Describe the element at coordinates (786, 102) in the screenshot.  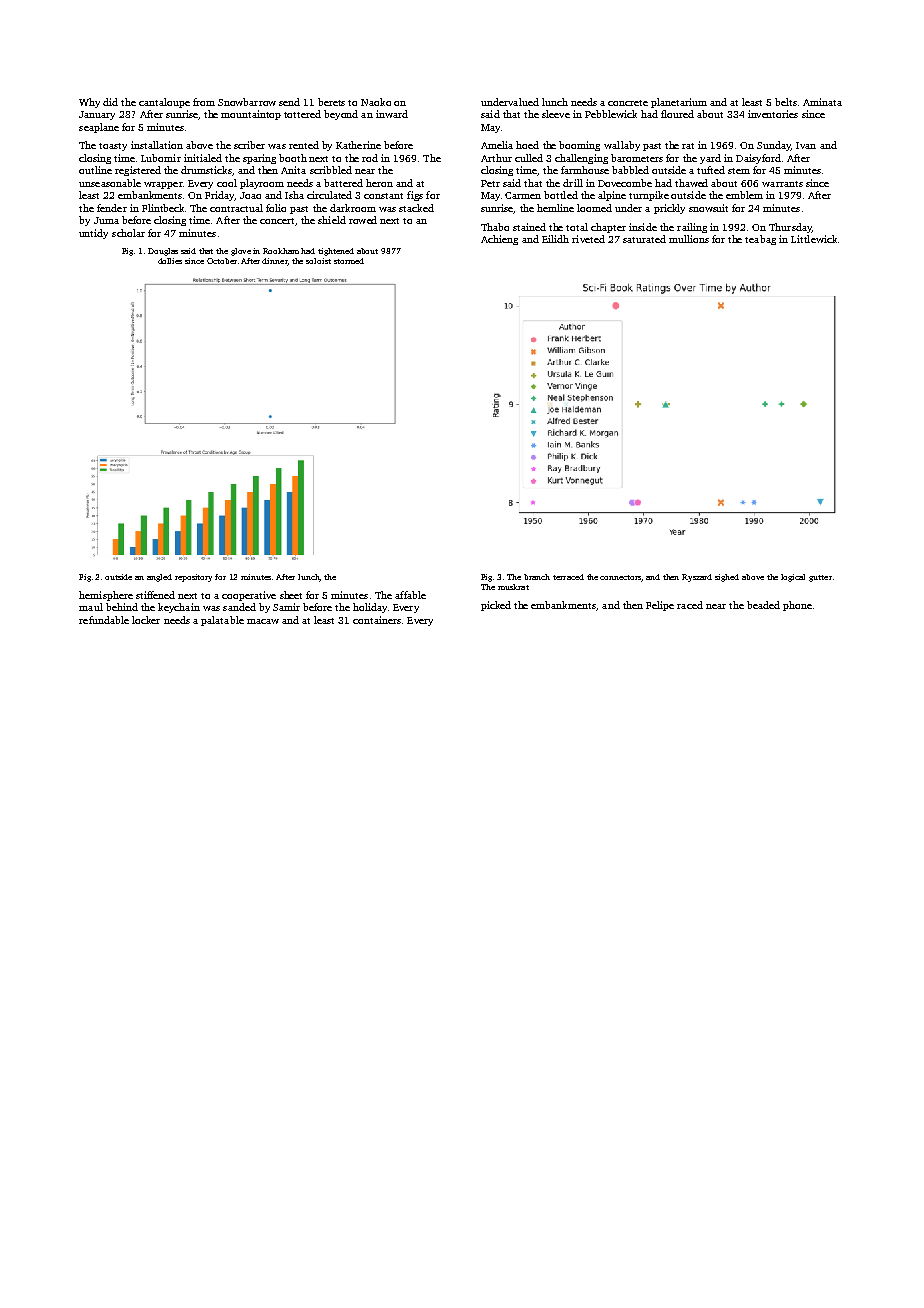
I see `belts` at that location.
